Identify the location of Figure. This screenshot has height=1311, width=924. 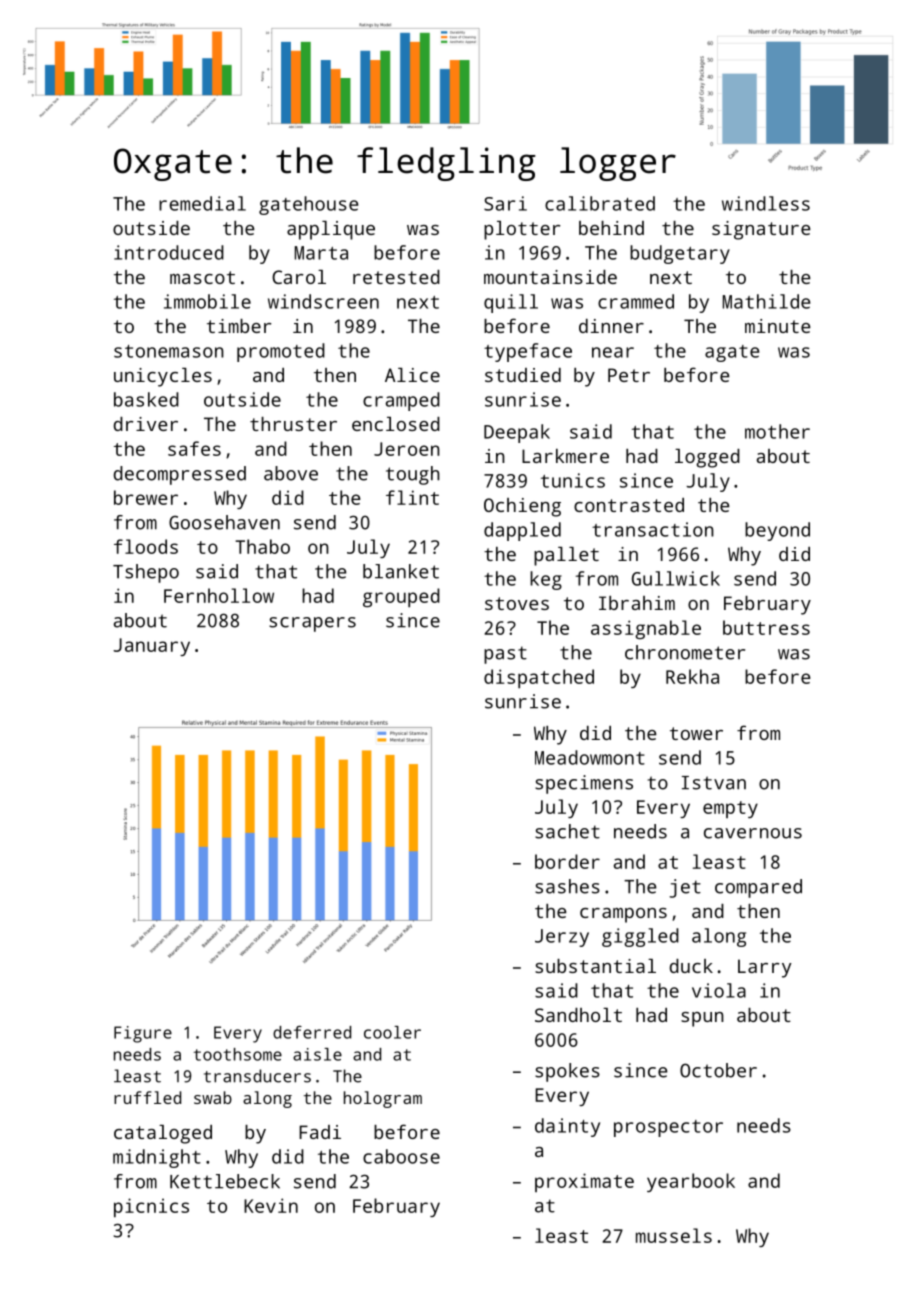
(143, 1034).
